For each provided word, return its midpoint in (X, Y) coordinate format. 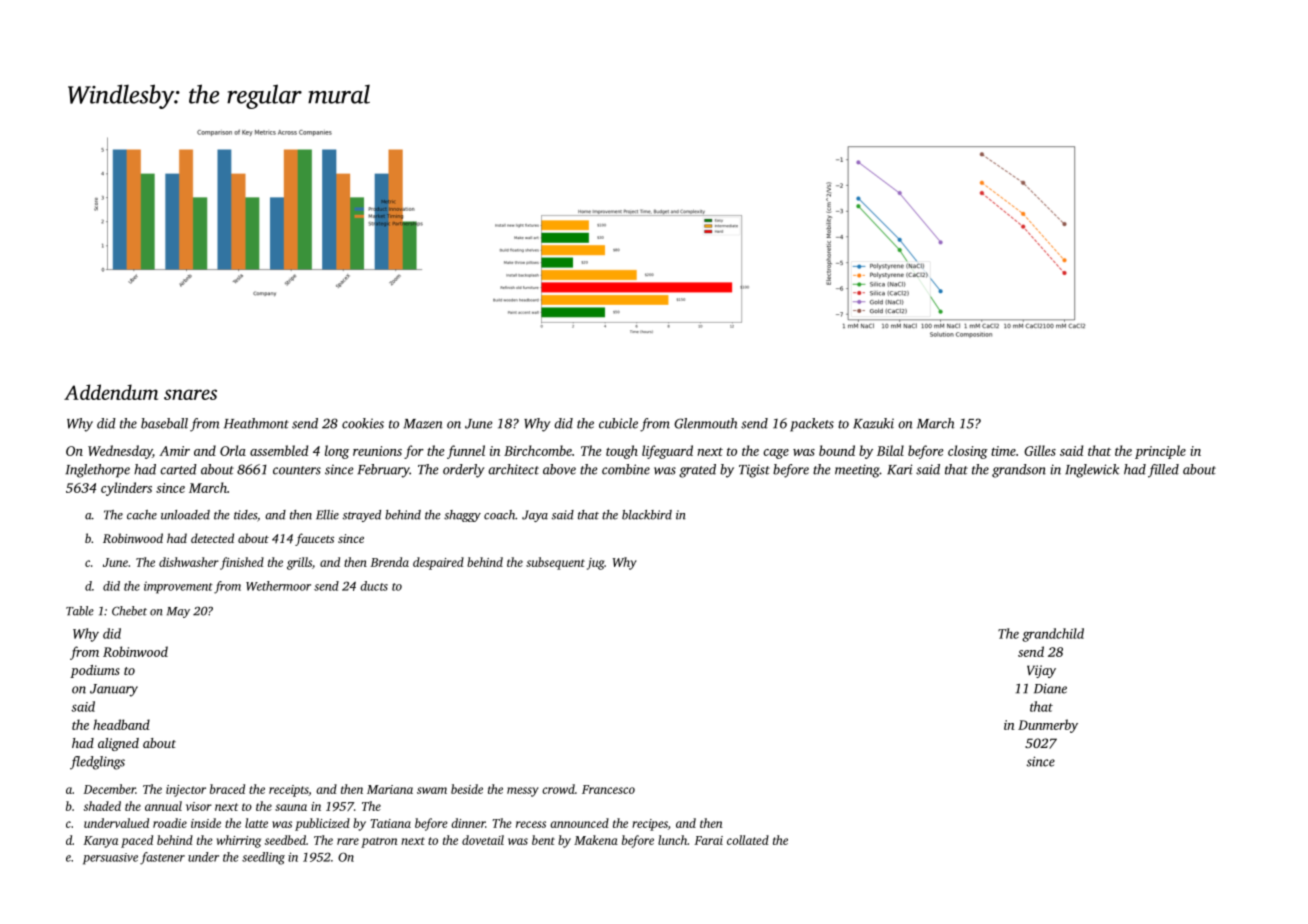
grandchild (1053, 635)
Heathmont (256, 423)
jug (596, 564)
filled (1163, 471)
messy (523, 792)
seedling (263, 858)
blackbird (647, 515)
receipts (288, 791)
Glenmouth (706, 423)
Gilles (1040, 450)
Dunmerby (1048, 726)
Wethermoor (278, 586)
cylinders (126, 489)
